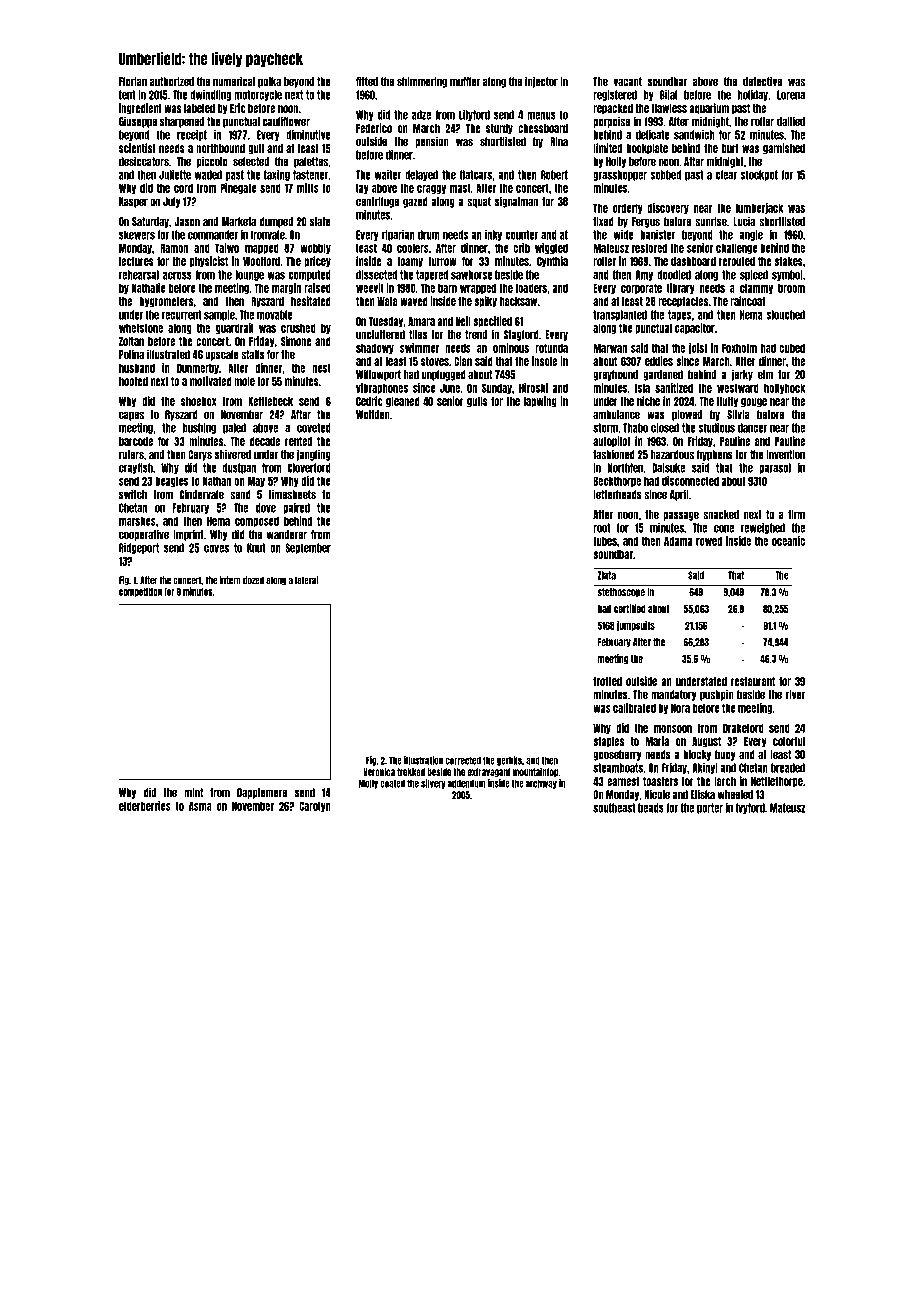 This page has height=1308, width=924. I want to click on elderberries, so click(145, 806).
